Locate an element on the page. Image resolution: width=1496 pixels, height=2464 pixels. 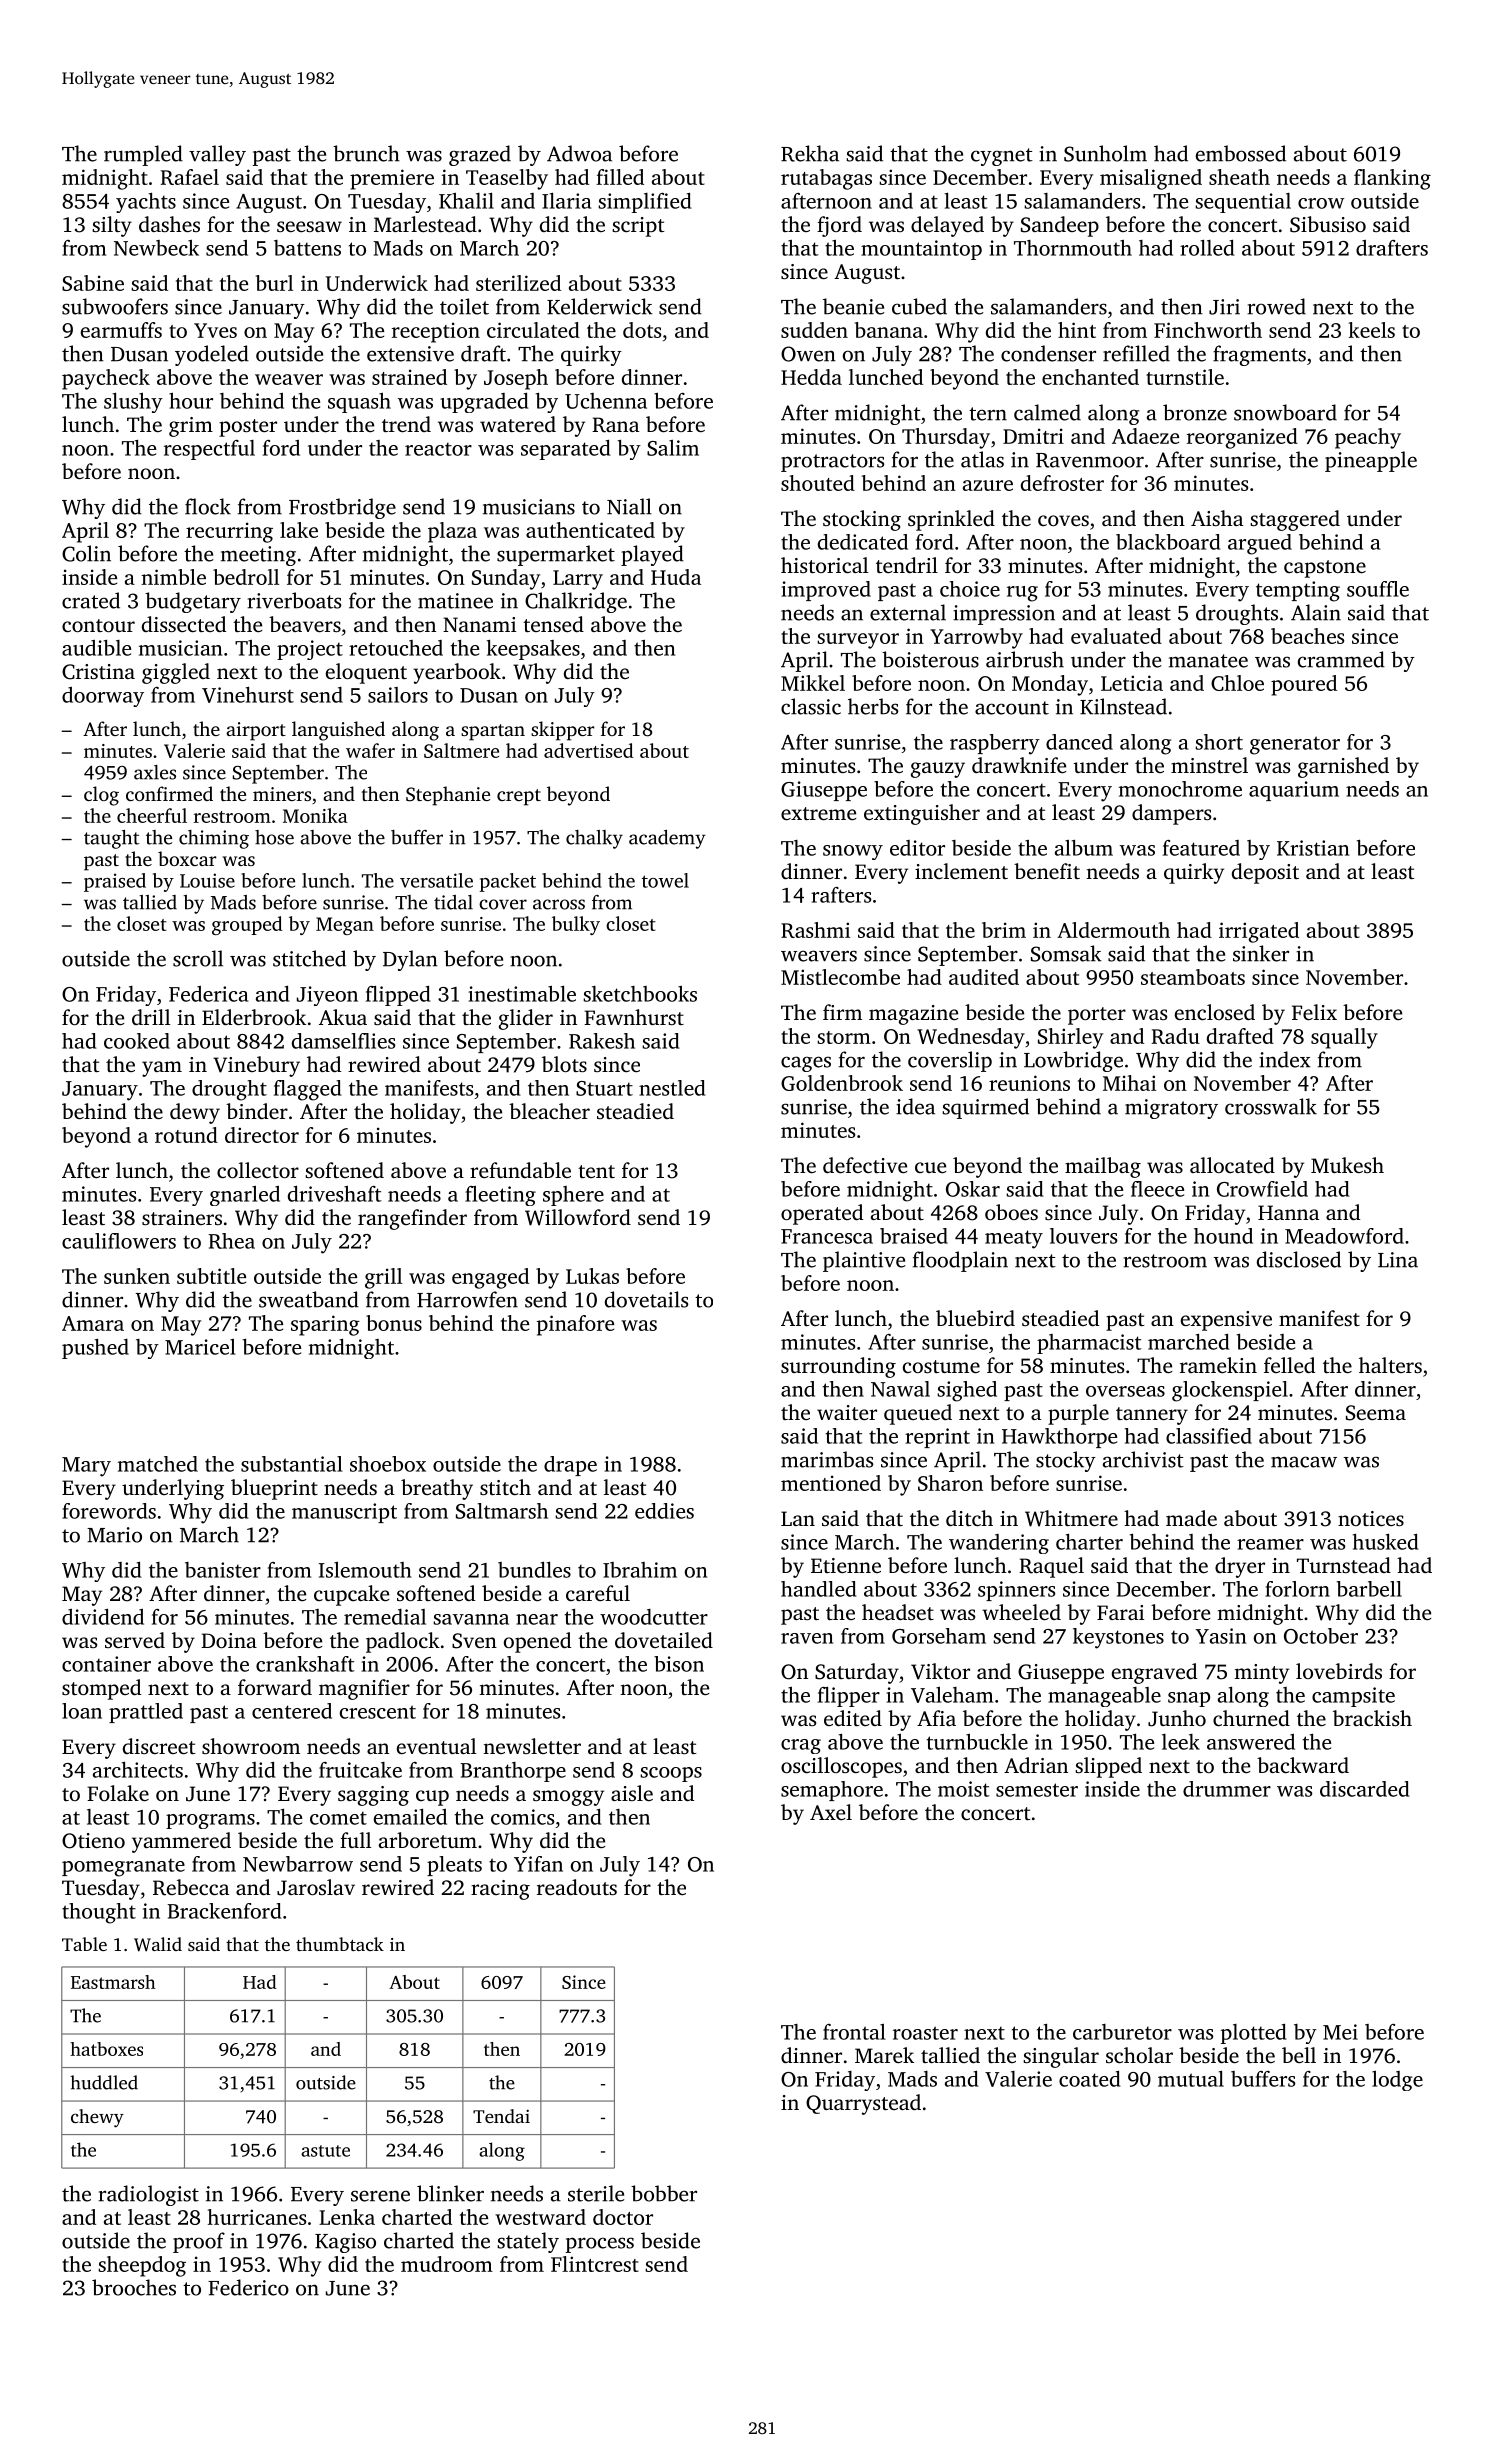
Amara is located at coordinates (93, 1323).
